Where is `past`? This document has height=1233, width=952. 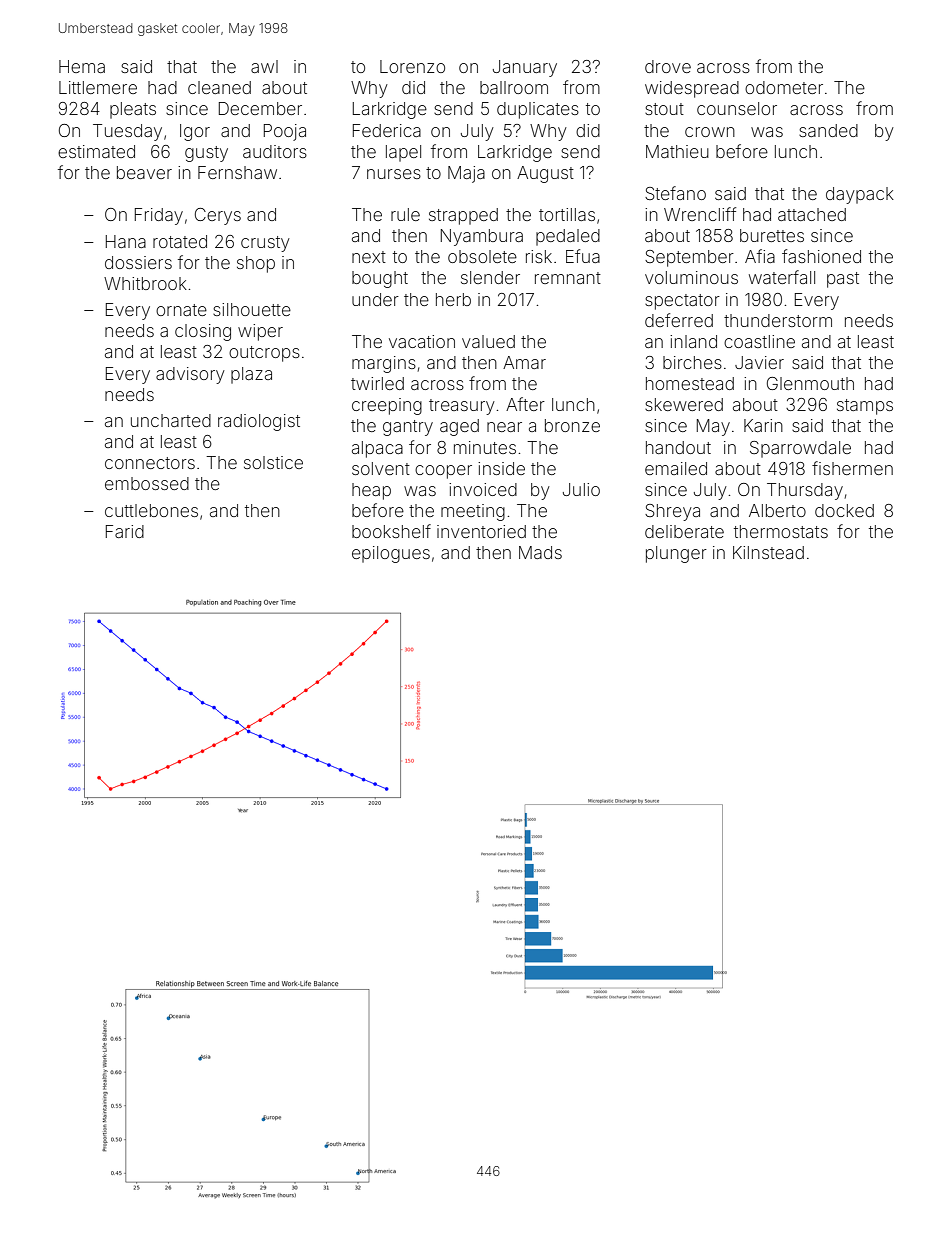
past is located at coordinates (843, 280).
